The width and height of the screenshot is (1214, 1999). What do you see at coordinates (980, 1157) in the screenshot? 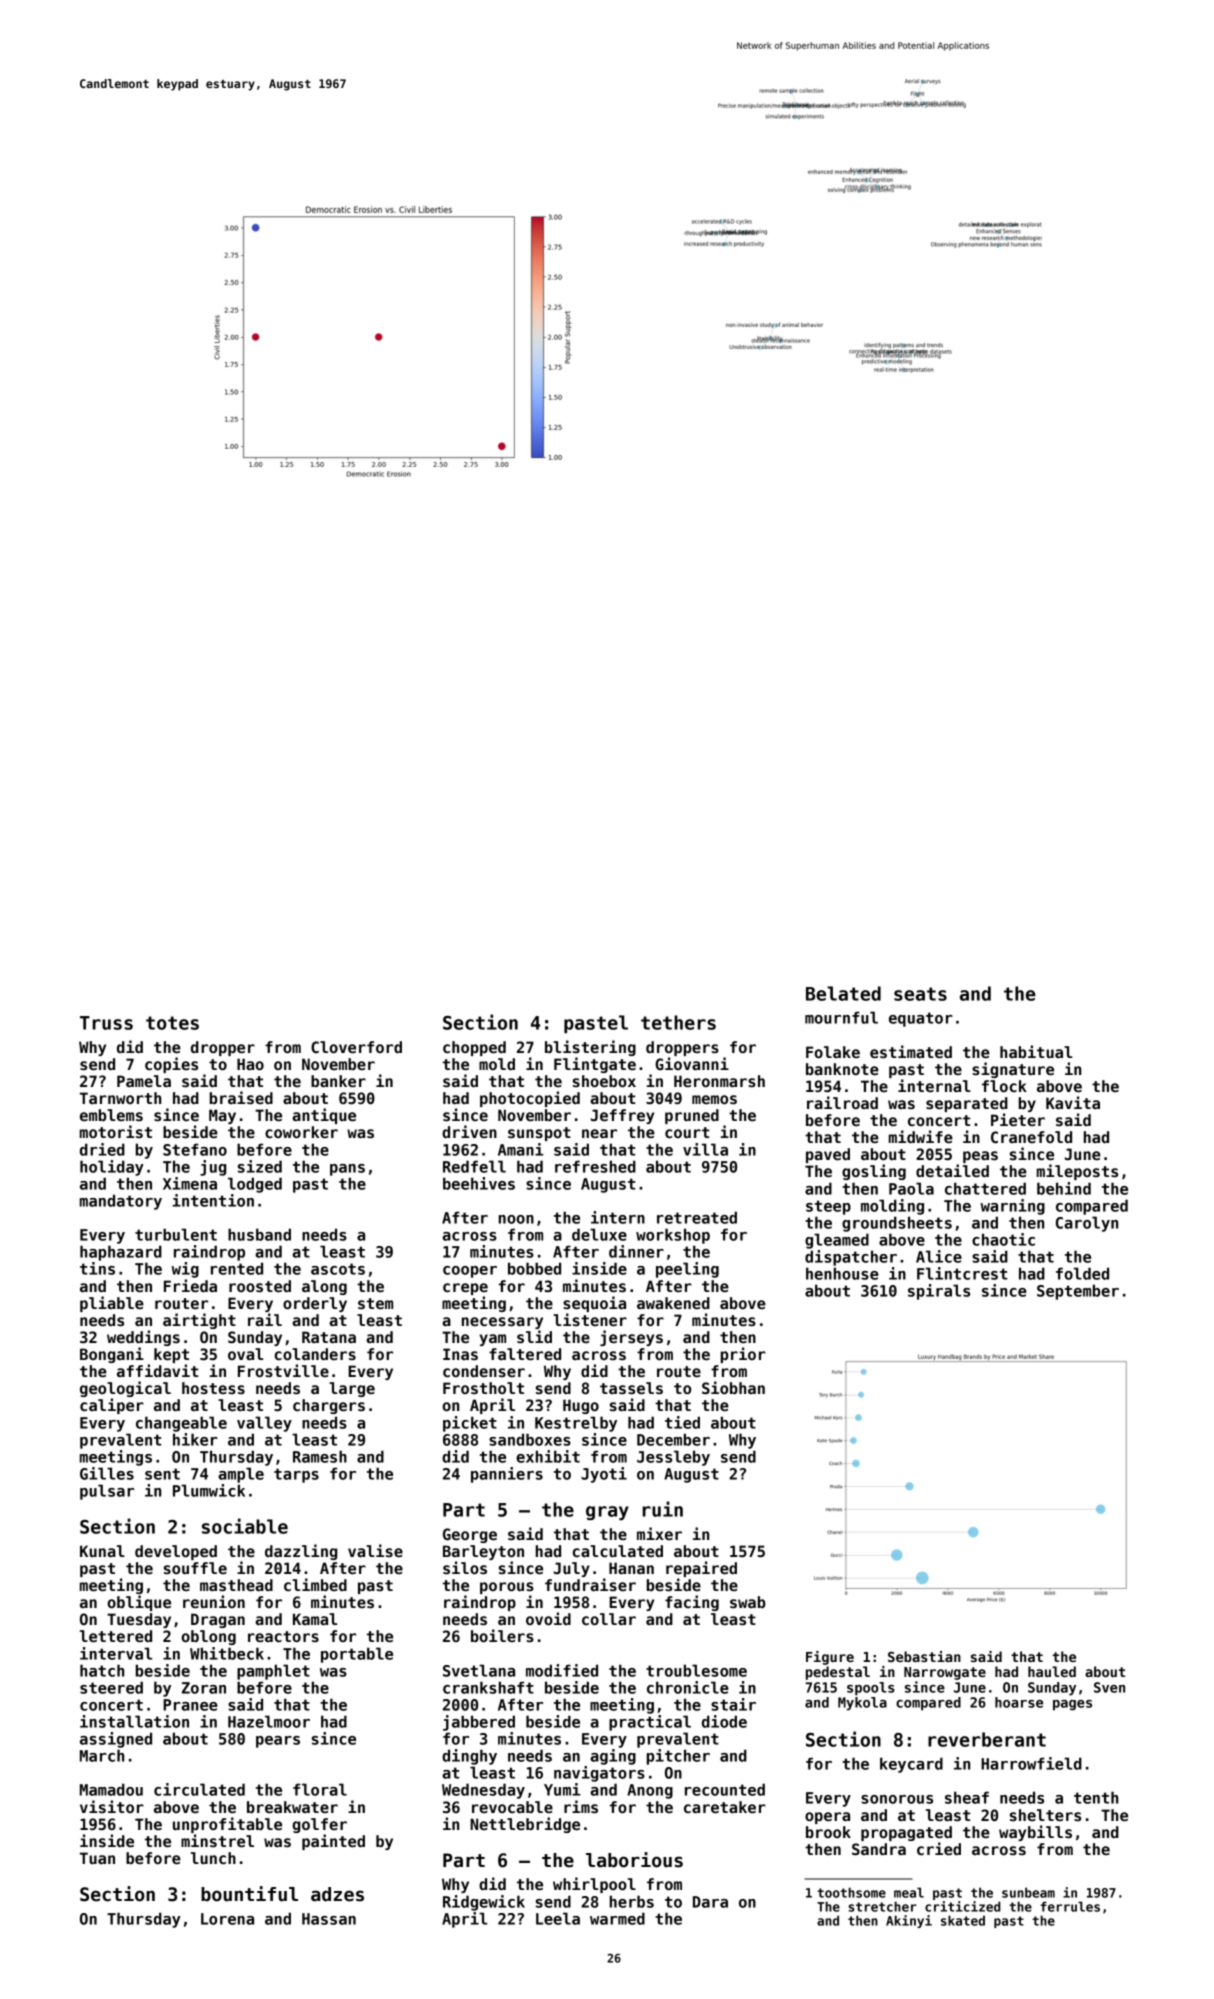
I see `peas` at bounding box center [980, 1157].
